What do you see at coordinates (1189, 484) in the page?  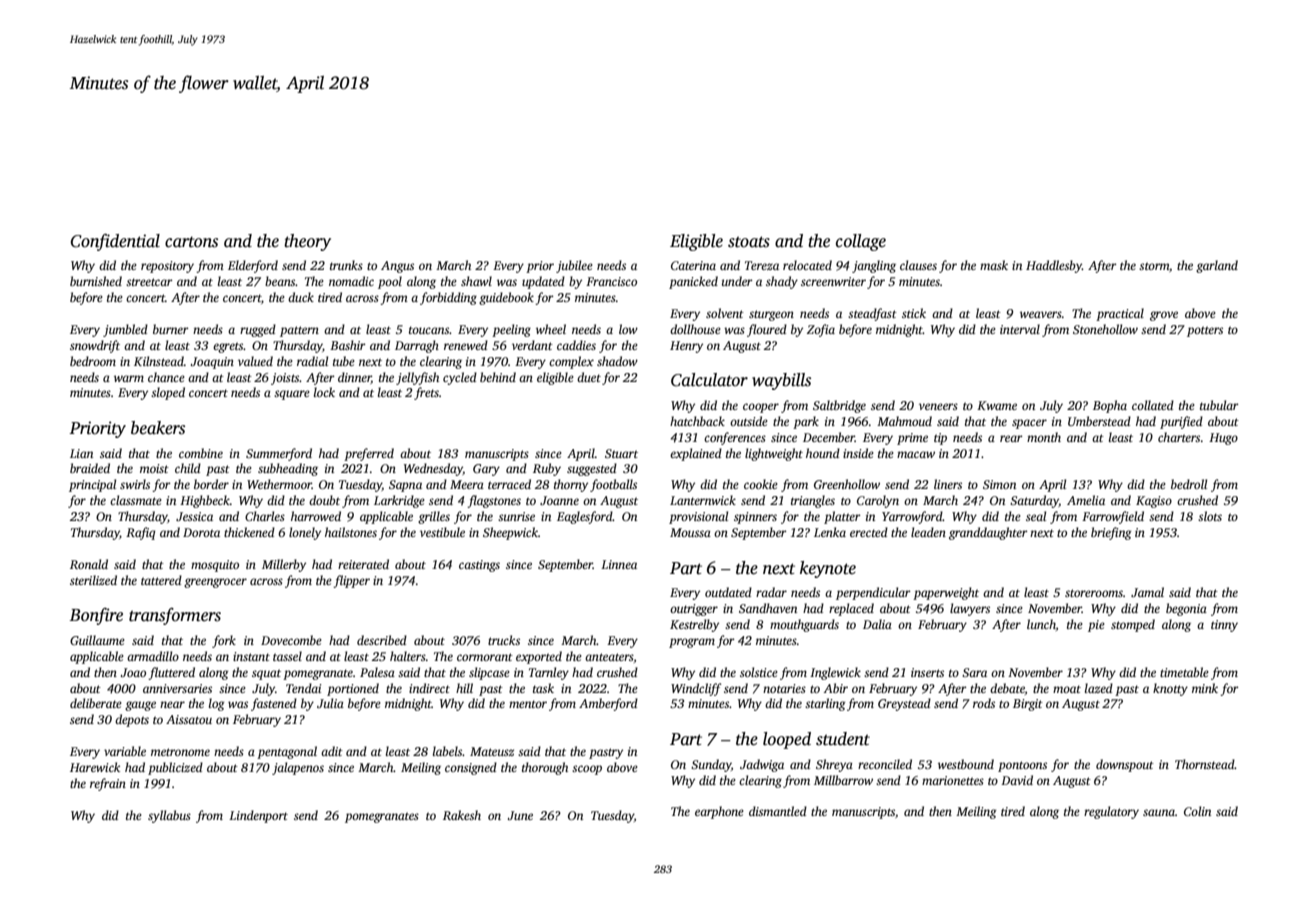 I see `bedroll` at bounding box center [1189, 484].
